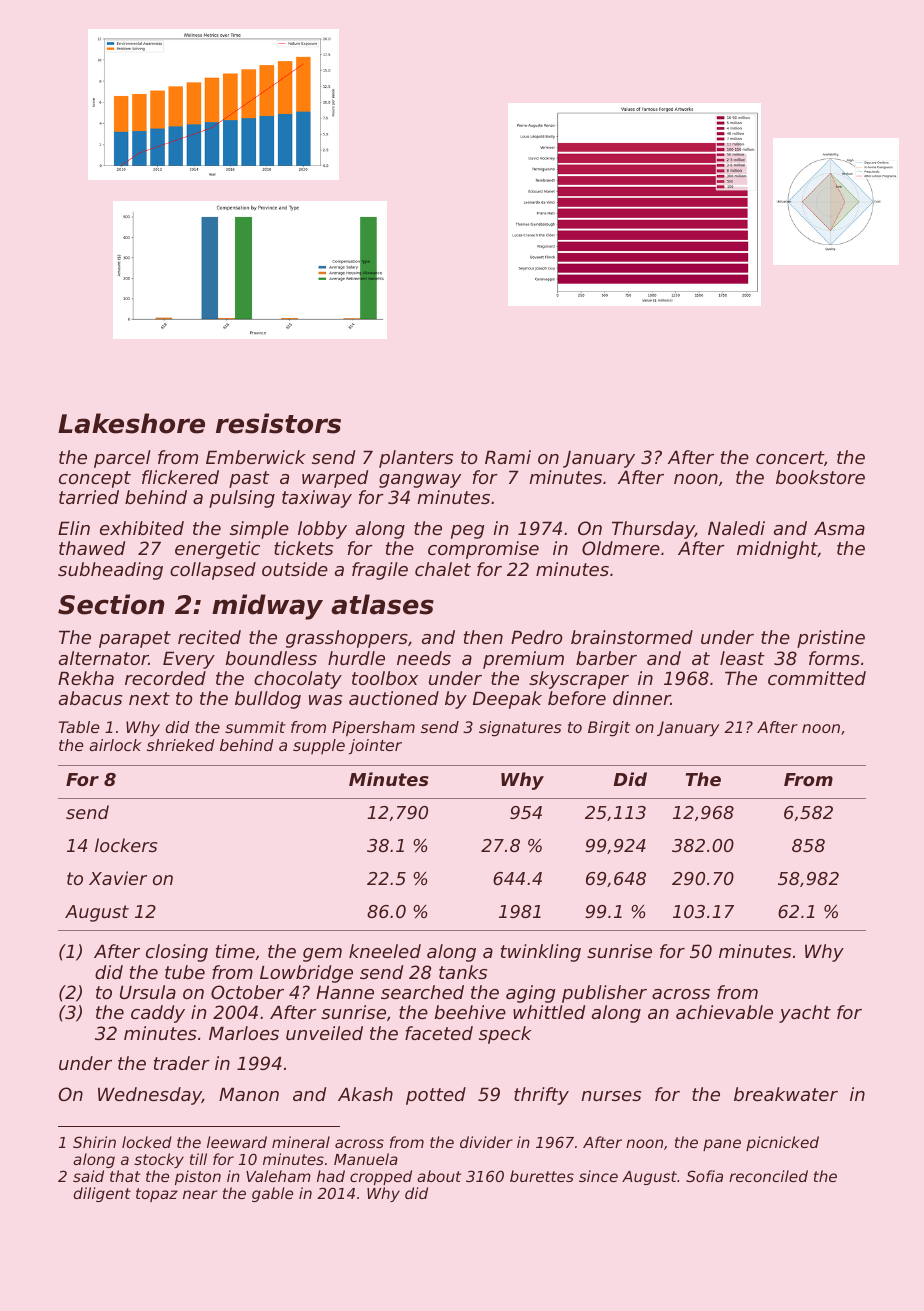  I want to click on jointer, so click(375, 747).
